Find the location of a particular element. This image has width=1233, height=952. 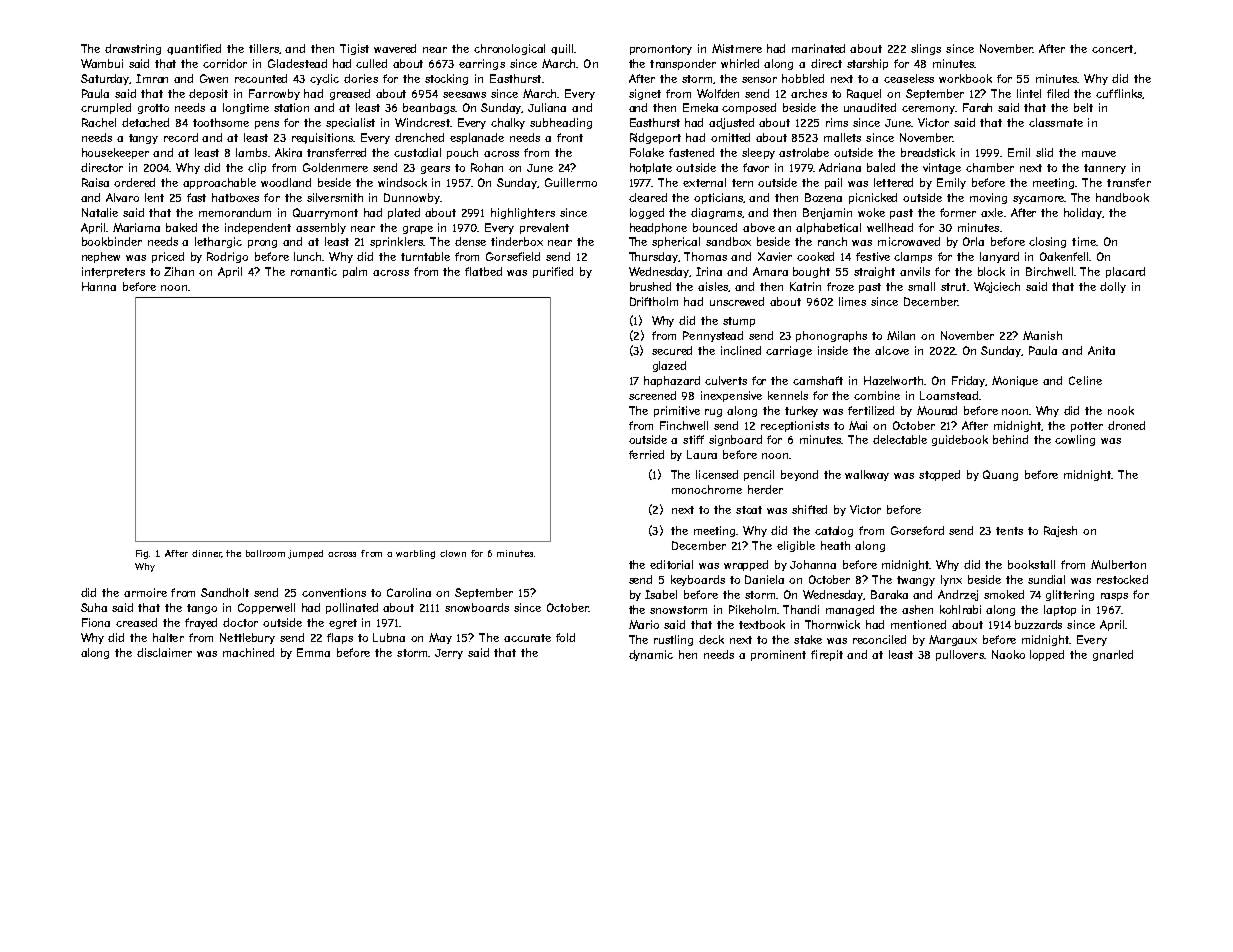

Driftholm is located at coordinates (654, 301).
